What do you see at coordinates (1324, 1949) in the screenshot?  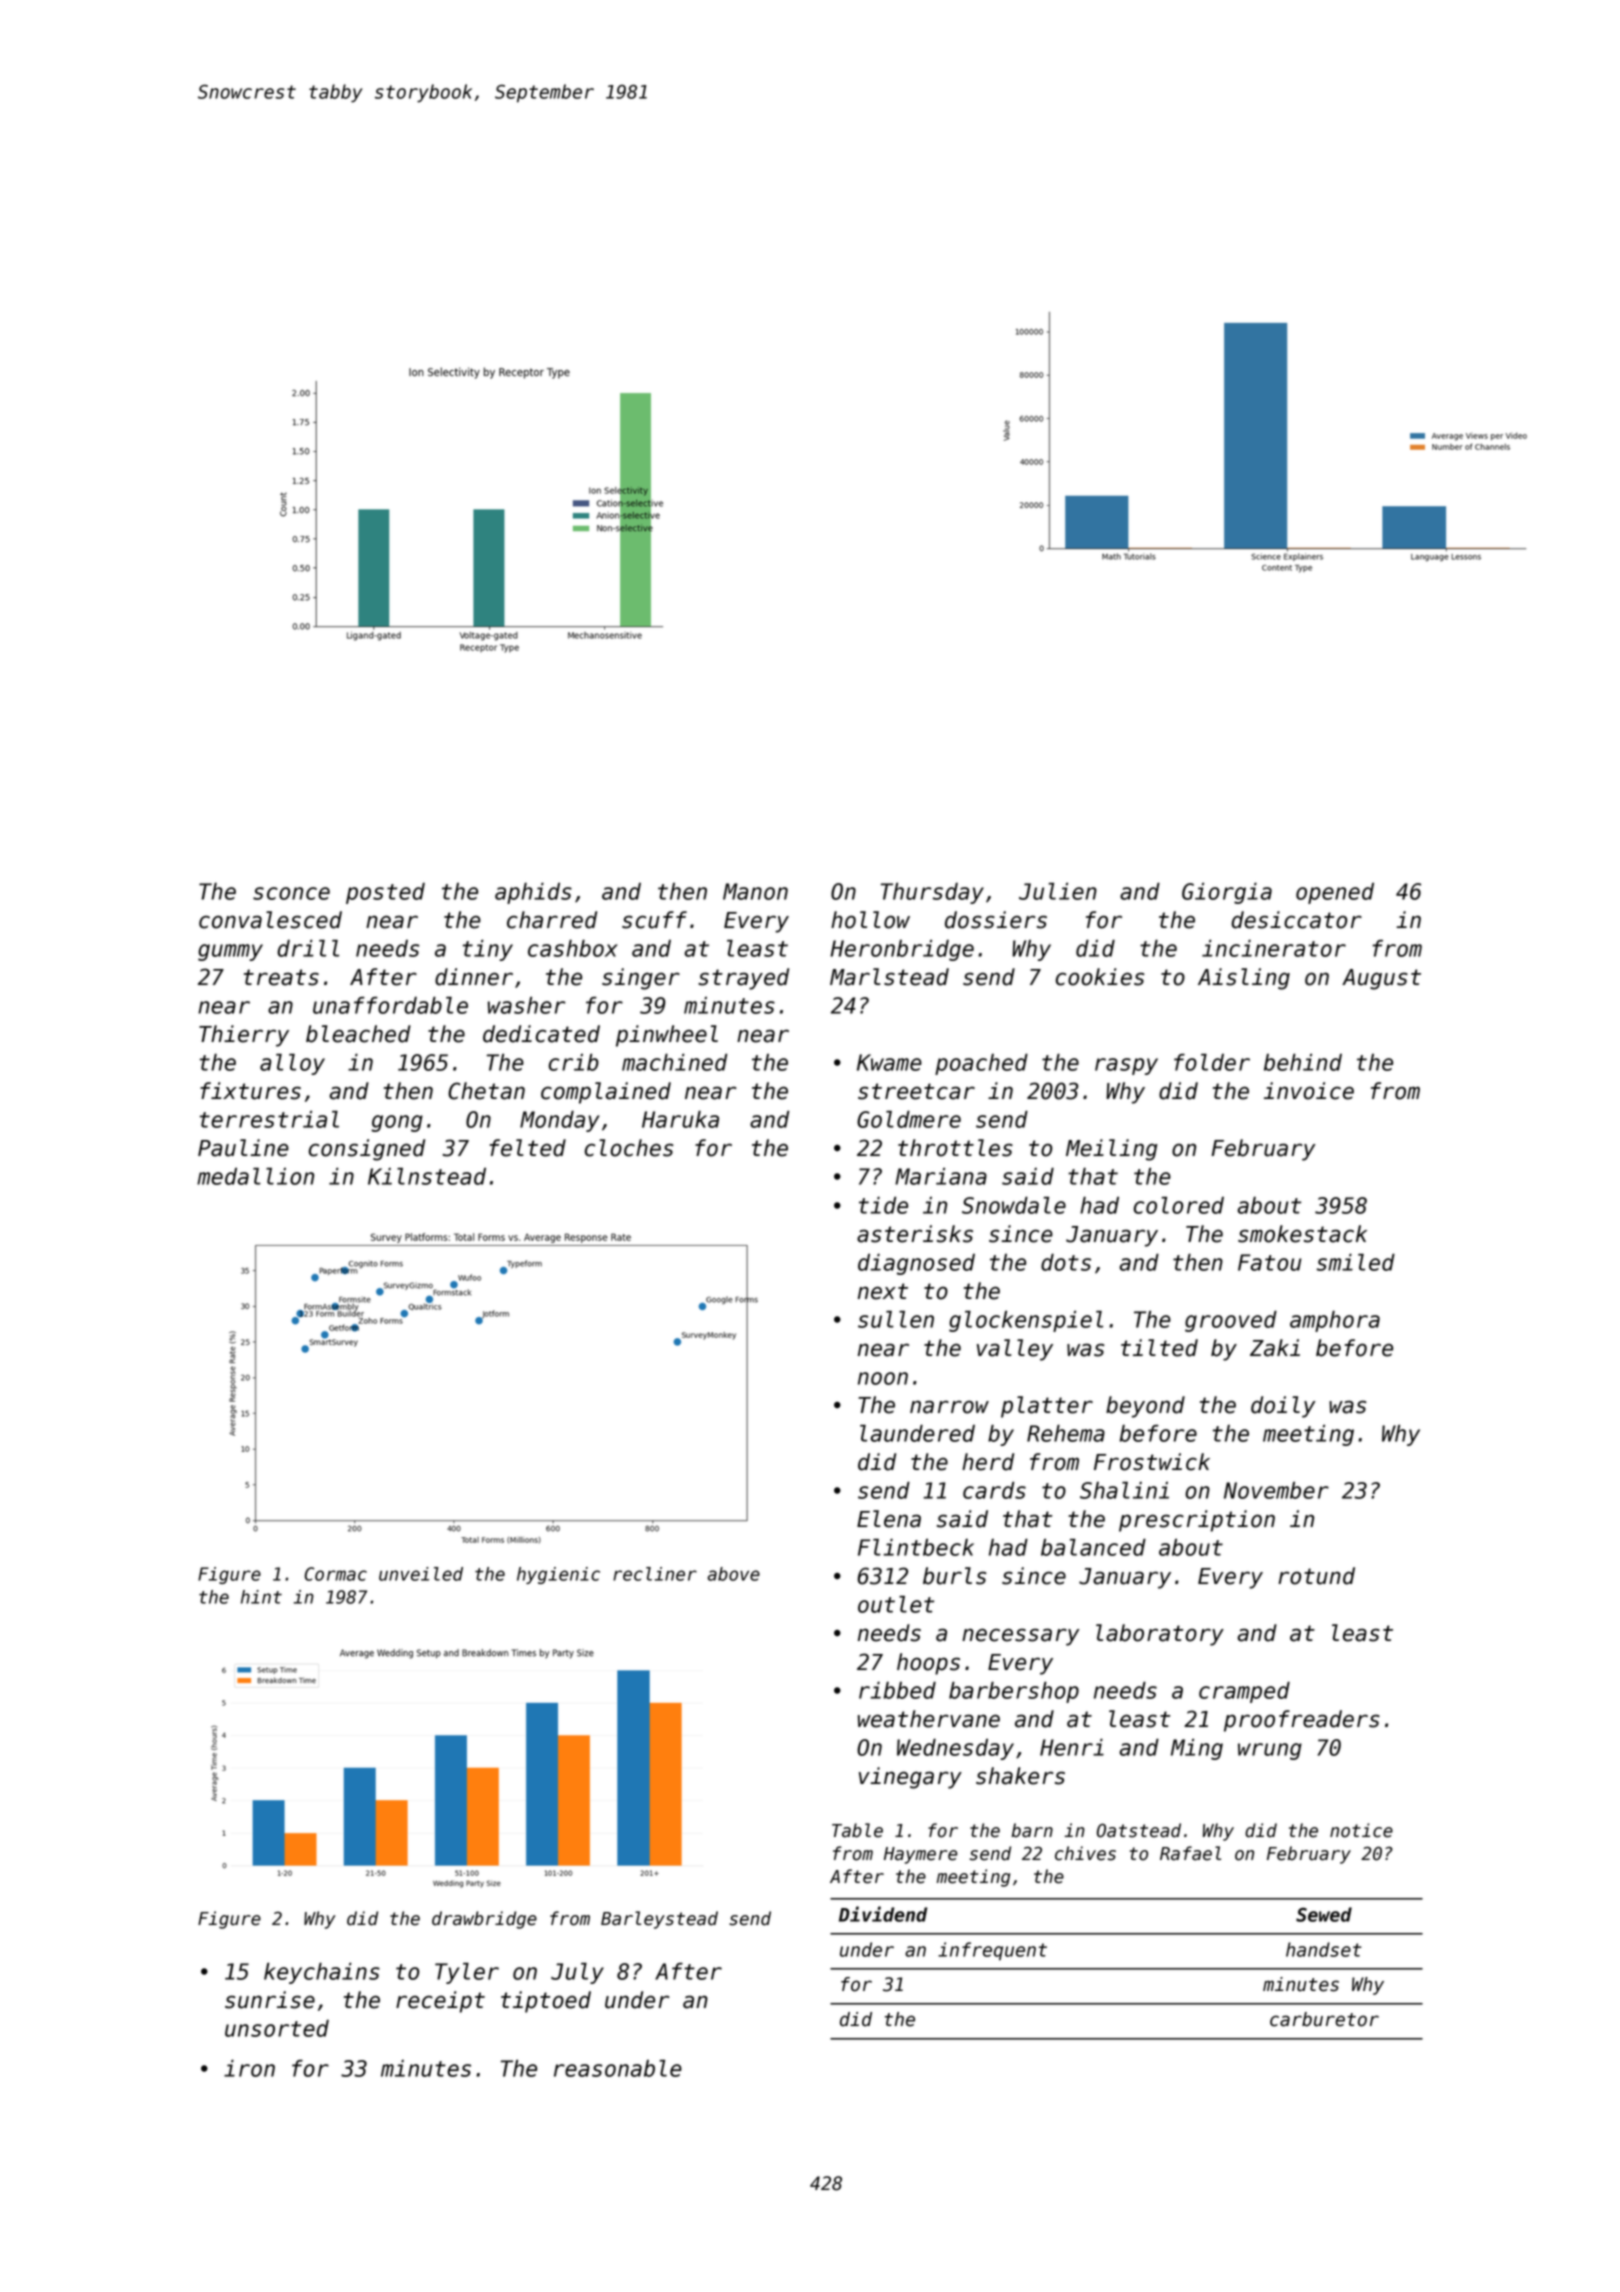 I see `handset` at bounding box center [1324, 1949].
